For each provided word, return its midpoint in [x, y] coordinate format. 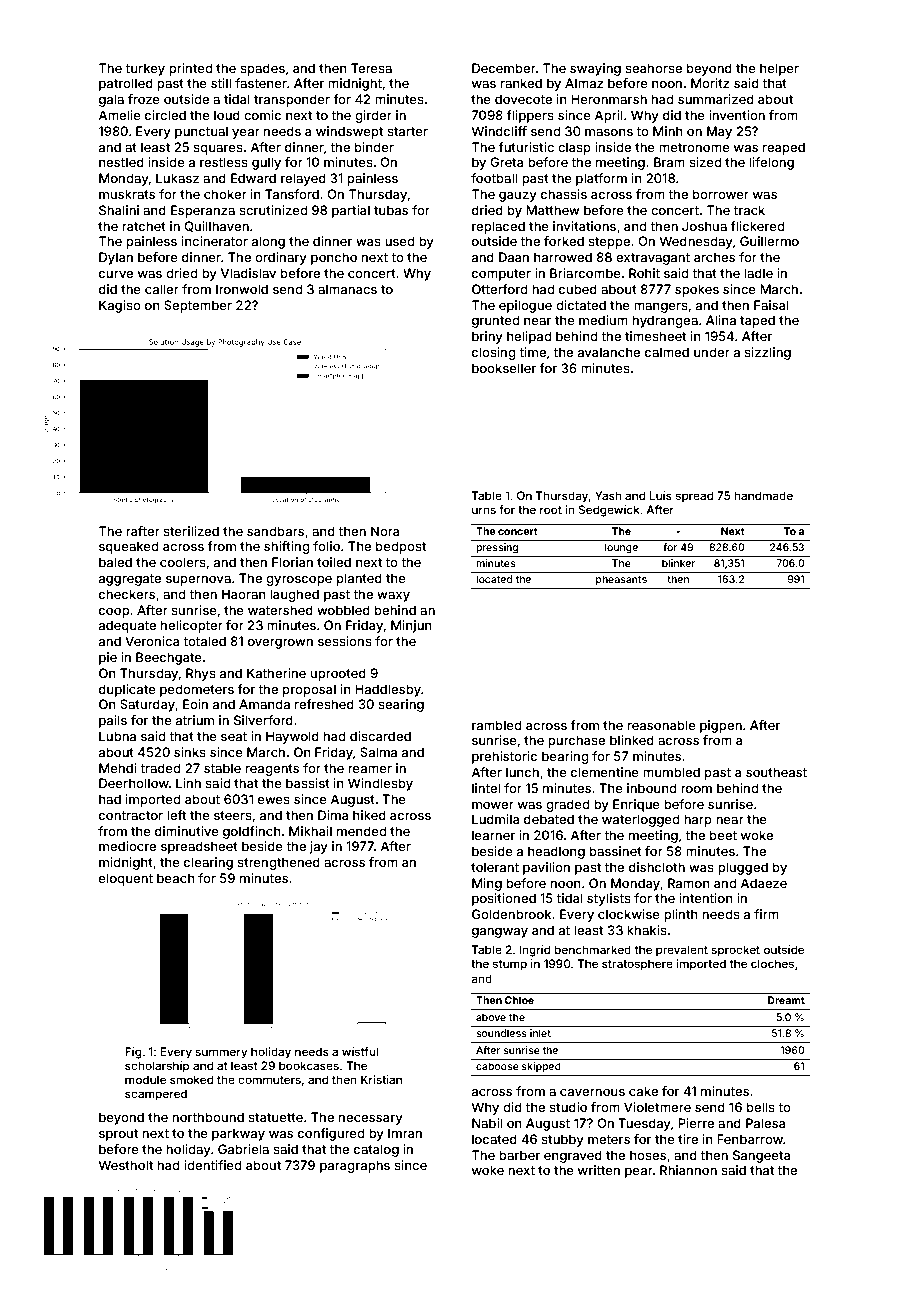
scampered [156, 1095]
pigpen [721, 726]
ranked [521, 83]
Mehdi [117, 768]
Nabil [487, 1123]
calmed [667, 352]
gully [266, 163]
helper [779, 69]
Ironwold [242, 289]
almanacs [347, 289]
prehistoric [504, 757]
